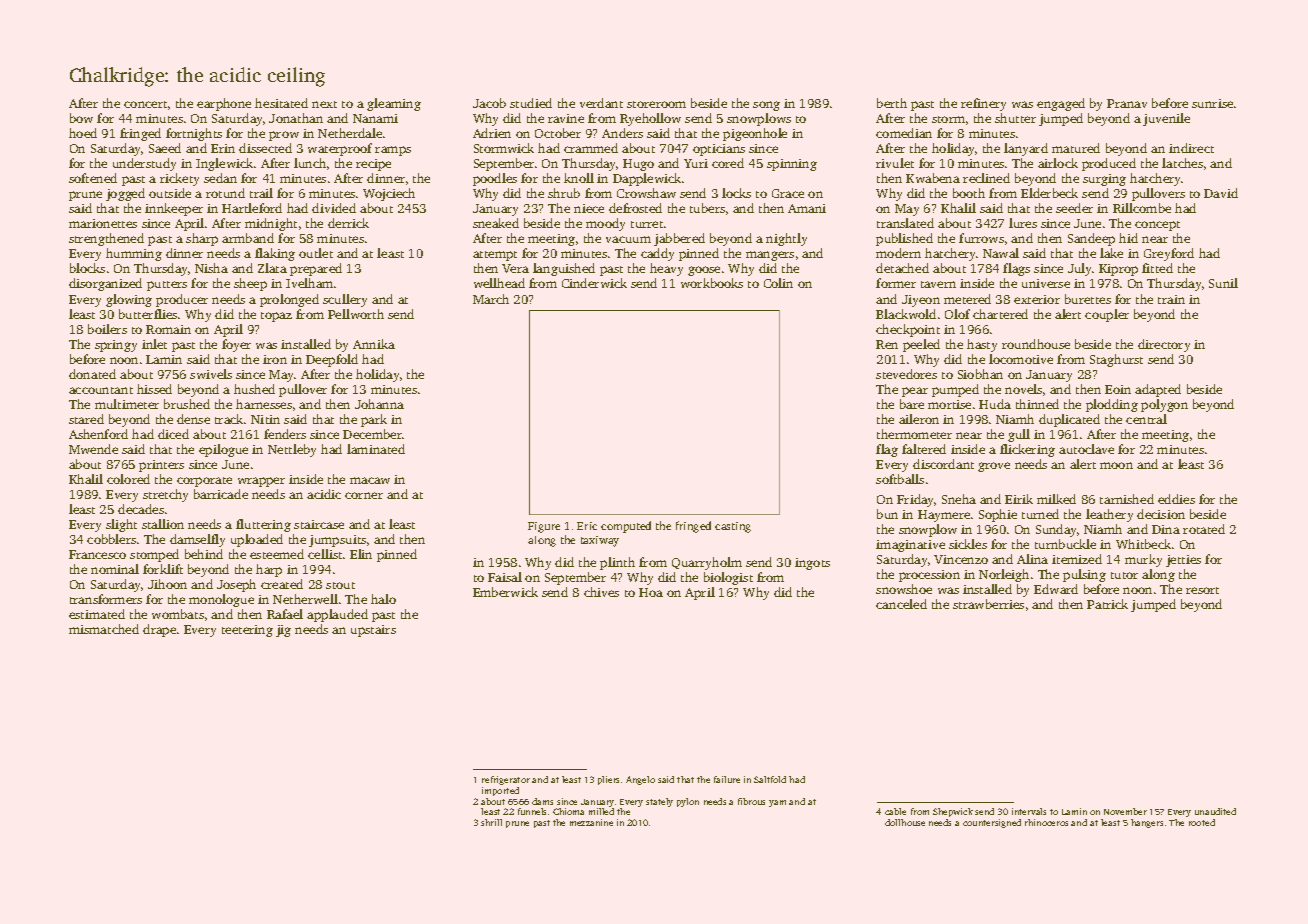  I want to click on mangers, so click(770, 256).
